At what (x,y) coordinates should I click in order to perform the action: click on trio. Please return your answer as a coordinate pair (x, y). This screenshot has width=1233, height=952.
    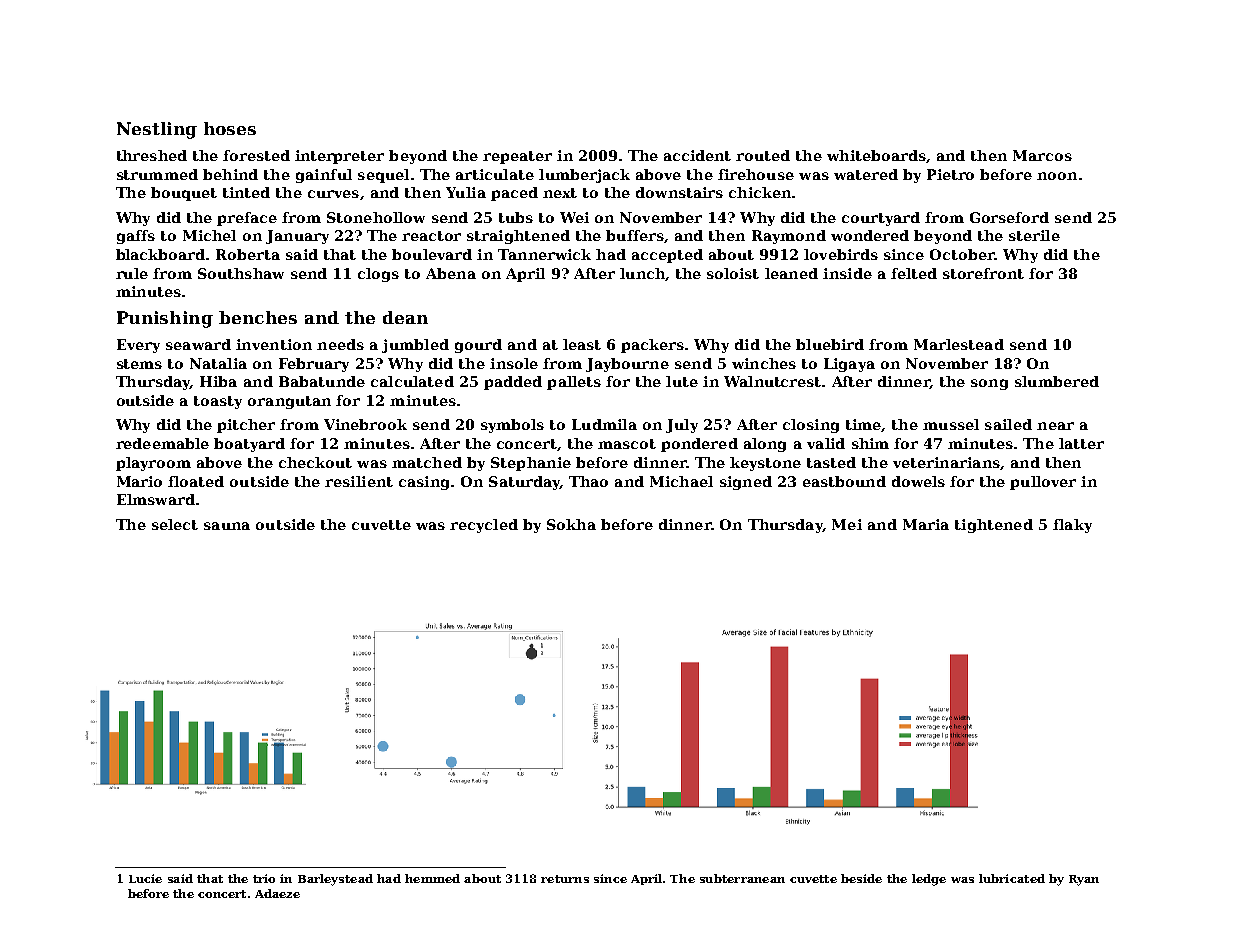
    Looking at the image, I should click on (264, 878).
